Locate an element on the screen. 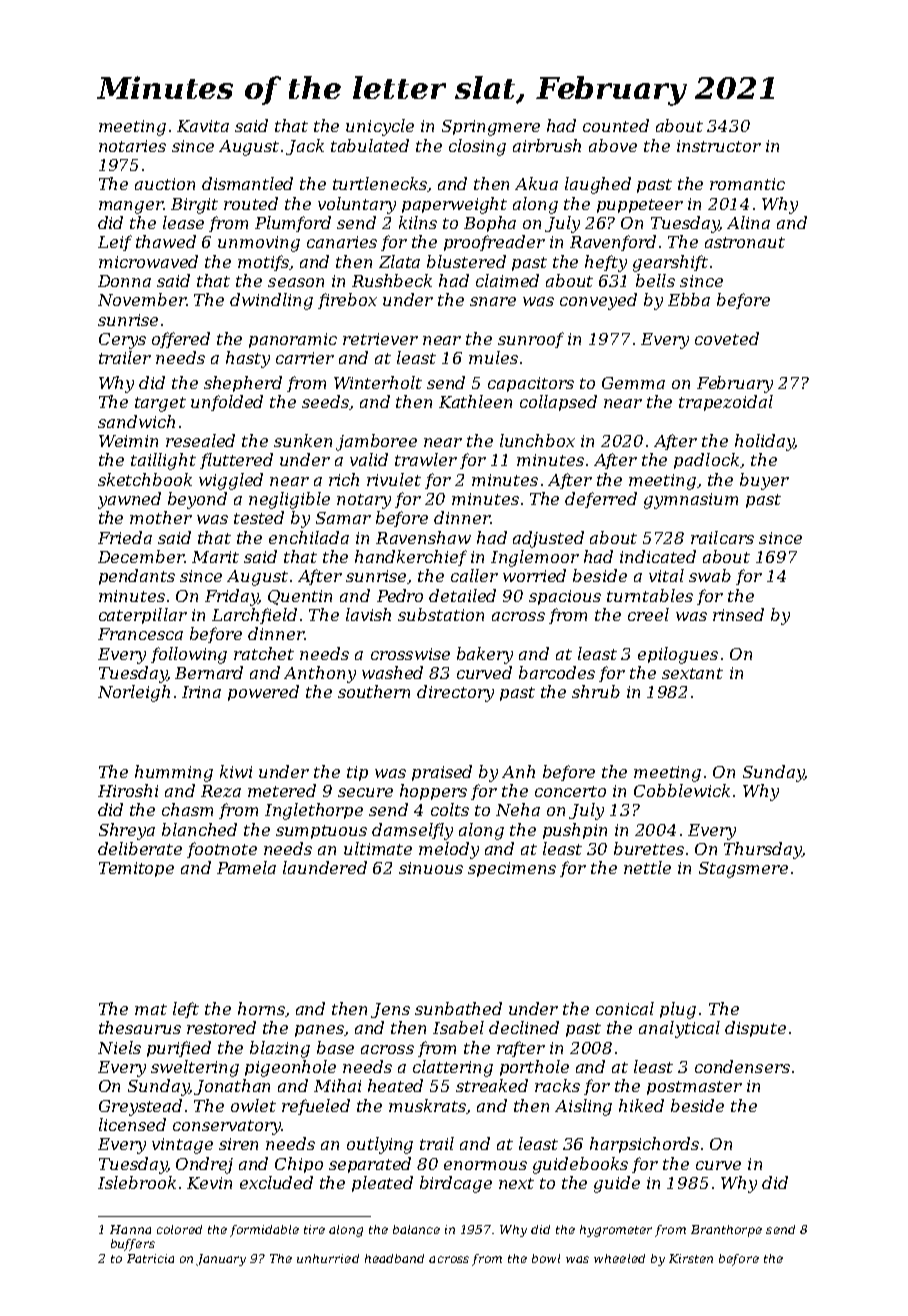 The image size is (908, 1316). Bernard is located at coordinates (209, 672).
